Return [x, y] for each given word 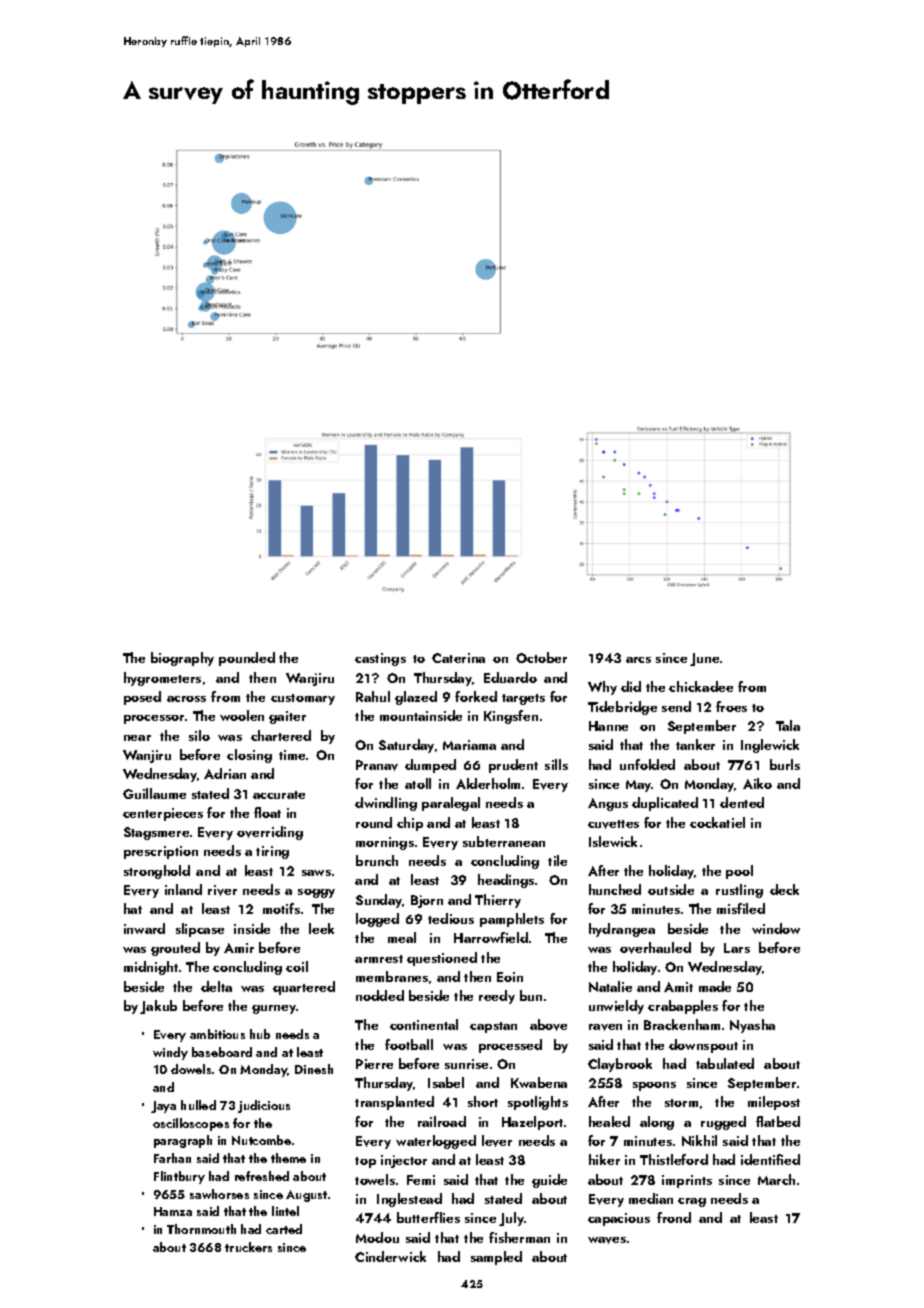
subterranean [504, 841]
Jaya [163, 1107]
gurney [274, 1009]
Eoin [510, 977]
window [776, 928]
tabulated [725, 1063]
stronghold [157, 872]
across [186, 699]
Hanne [608, 726]
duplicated [665, 804]
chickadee [701, 686]
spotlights [538, 1103]
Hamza [173, 1211]
